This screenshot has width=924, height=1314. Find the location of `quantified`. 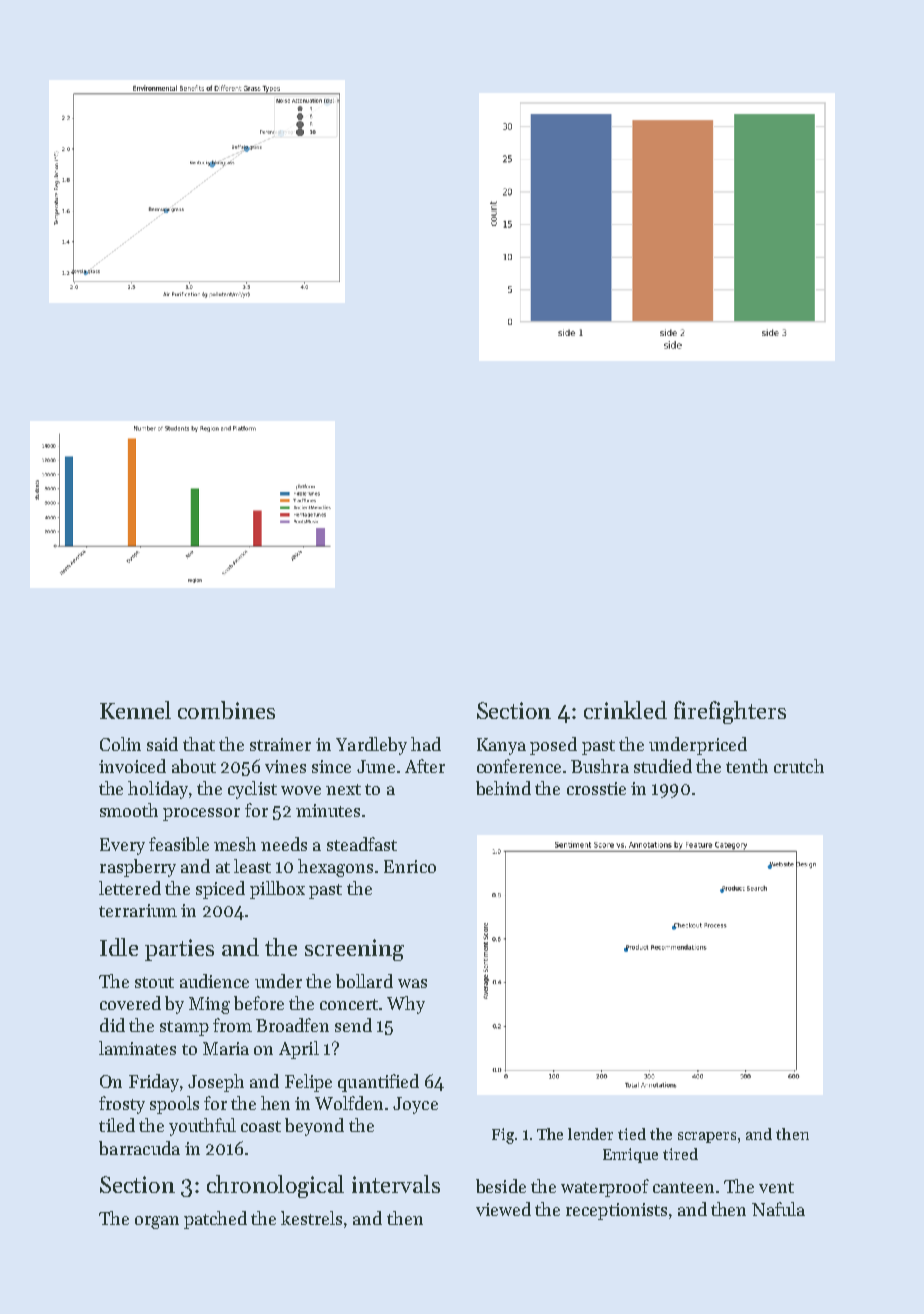

quantified is located at coordinates (378, 1083).
